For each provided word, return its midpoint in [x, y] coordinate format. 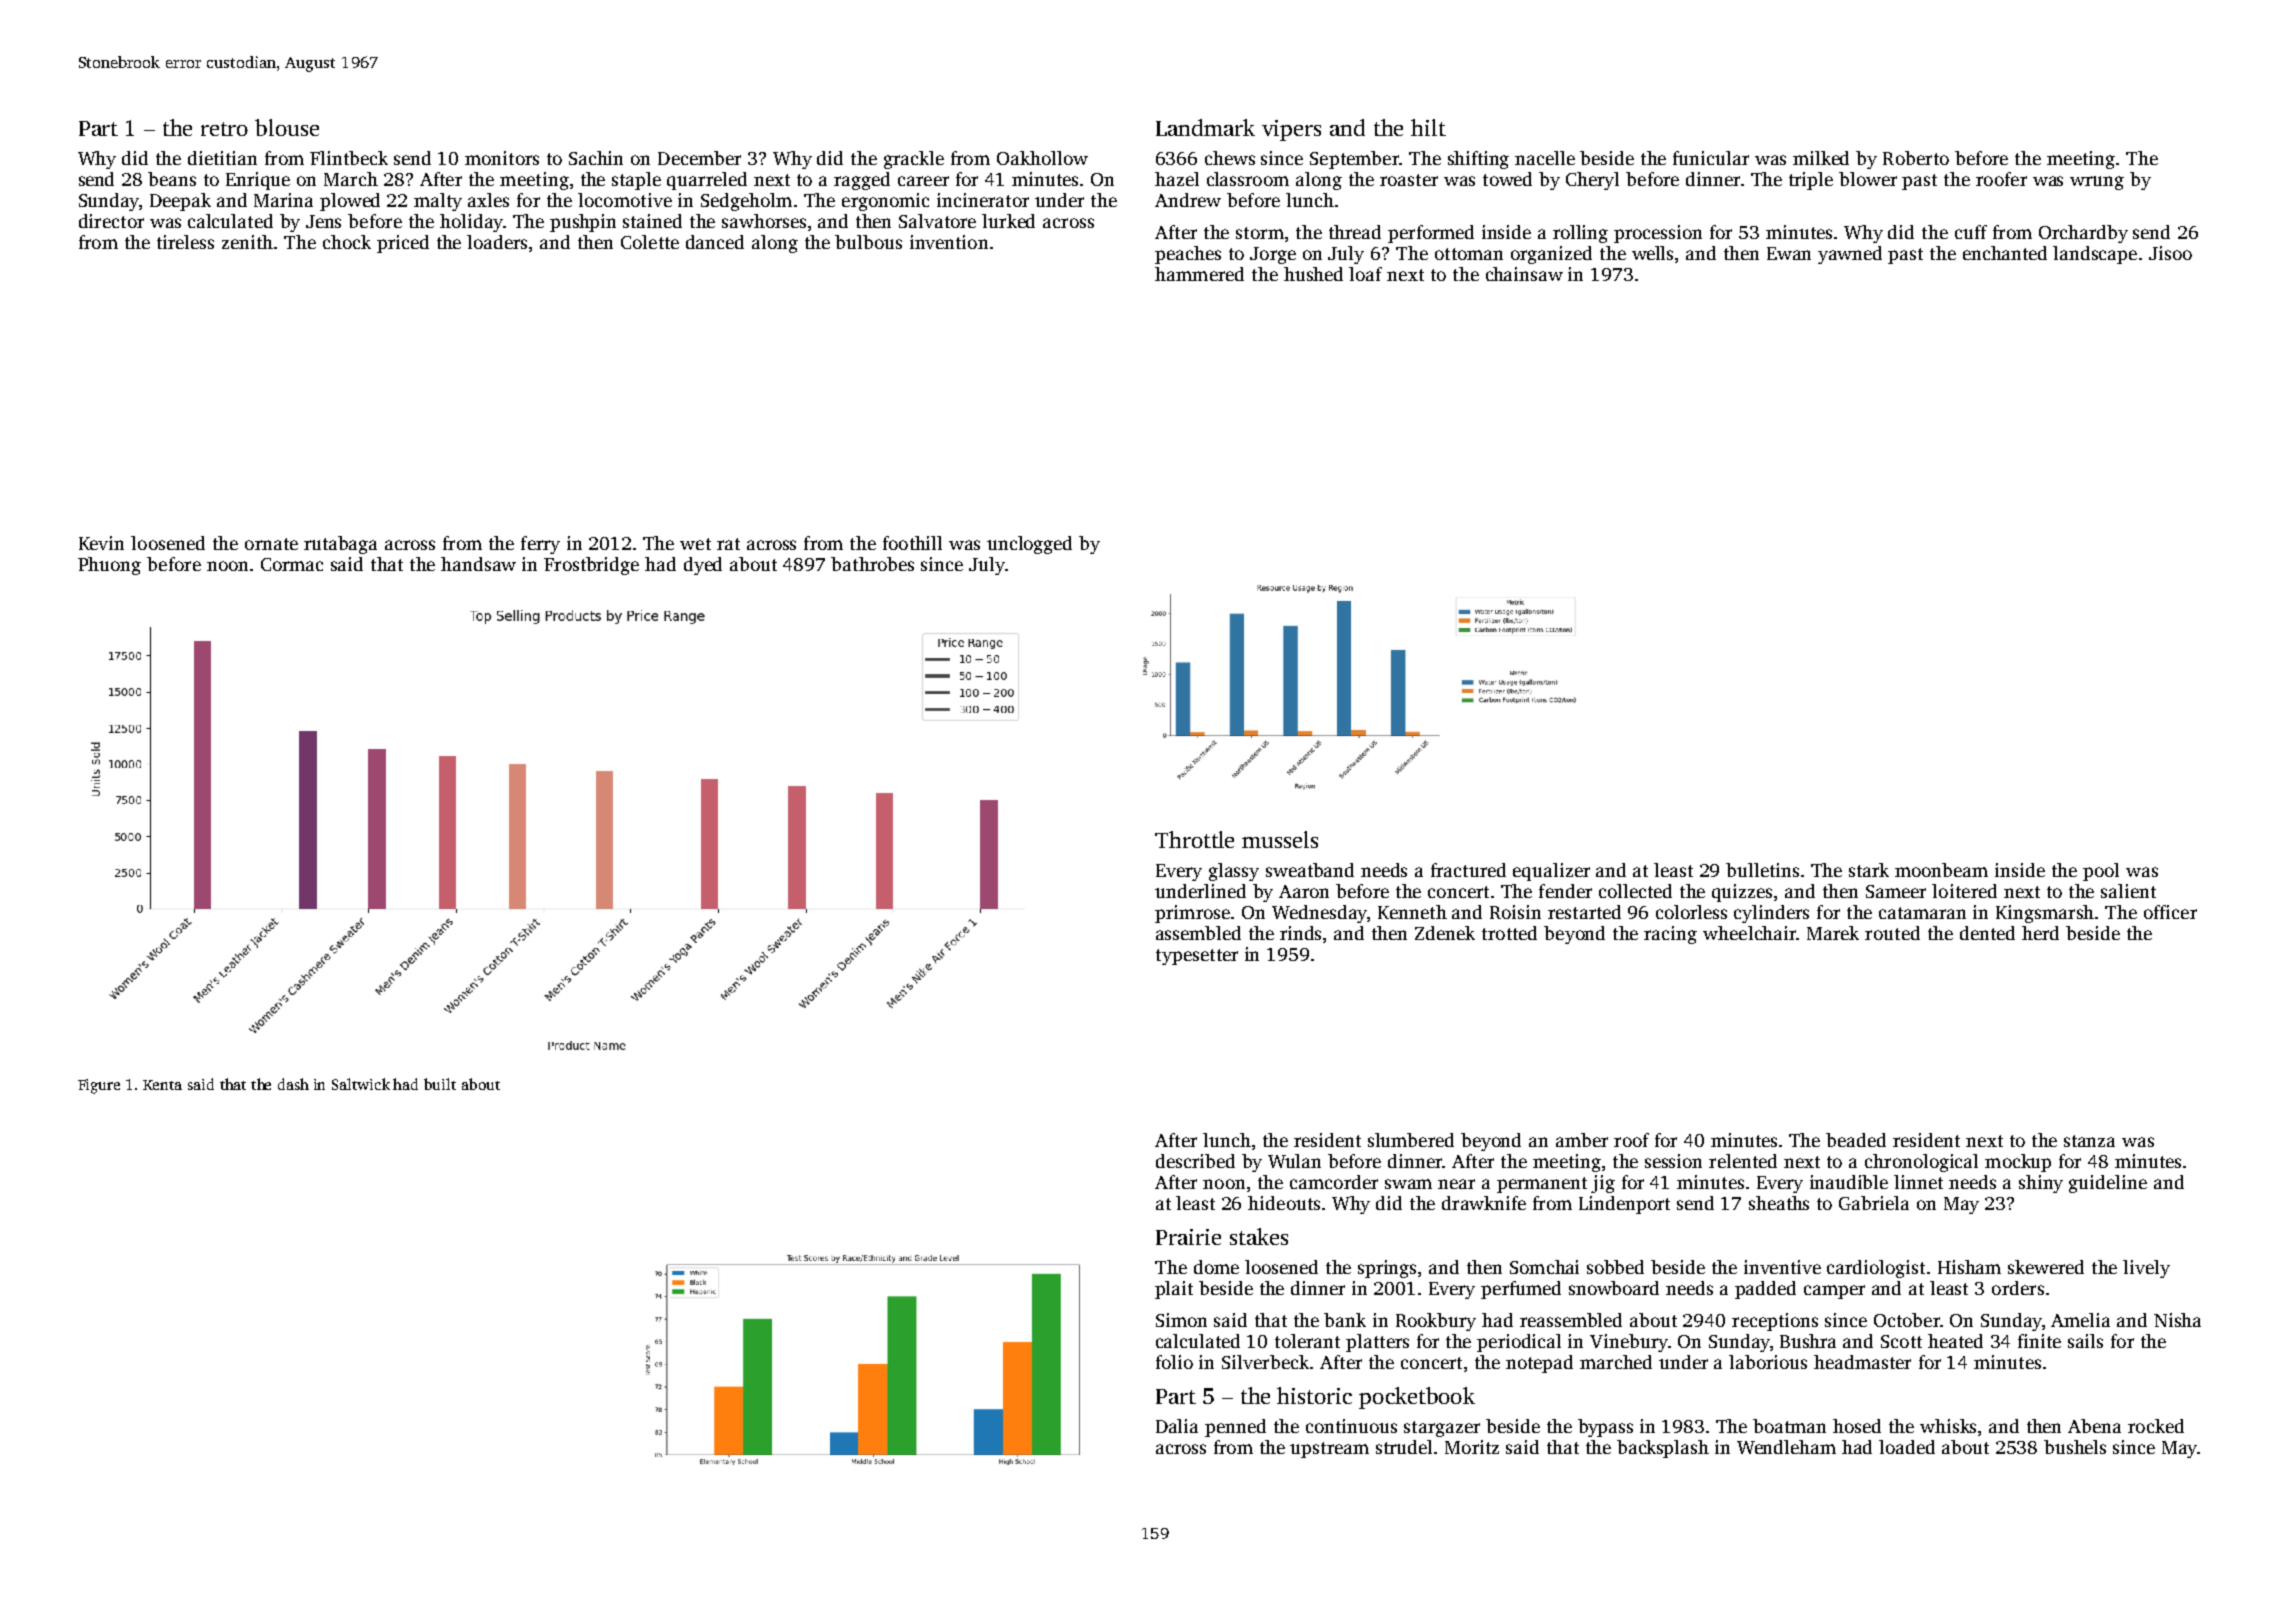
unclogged [1029, 545]
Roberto [1916, 158]
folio [1174, 1362]
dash [293, 1084]
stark [1869, 870]
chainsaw [1524, 274]
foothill [912, 543]
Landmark [1205, 127]
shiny [2041, 1184]
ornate [271, 544]
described [1195, 1161]
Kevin [101, 543]
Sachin [596, 158]
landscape [2095, 255]
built [440, 1084]
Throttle [1194, 839]
